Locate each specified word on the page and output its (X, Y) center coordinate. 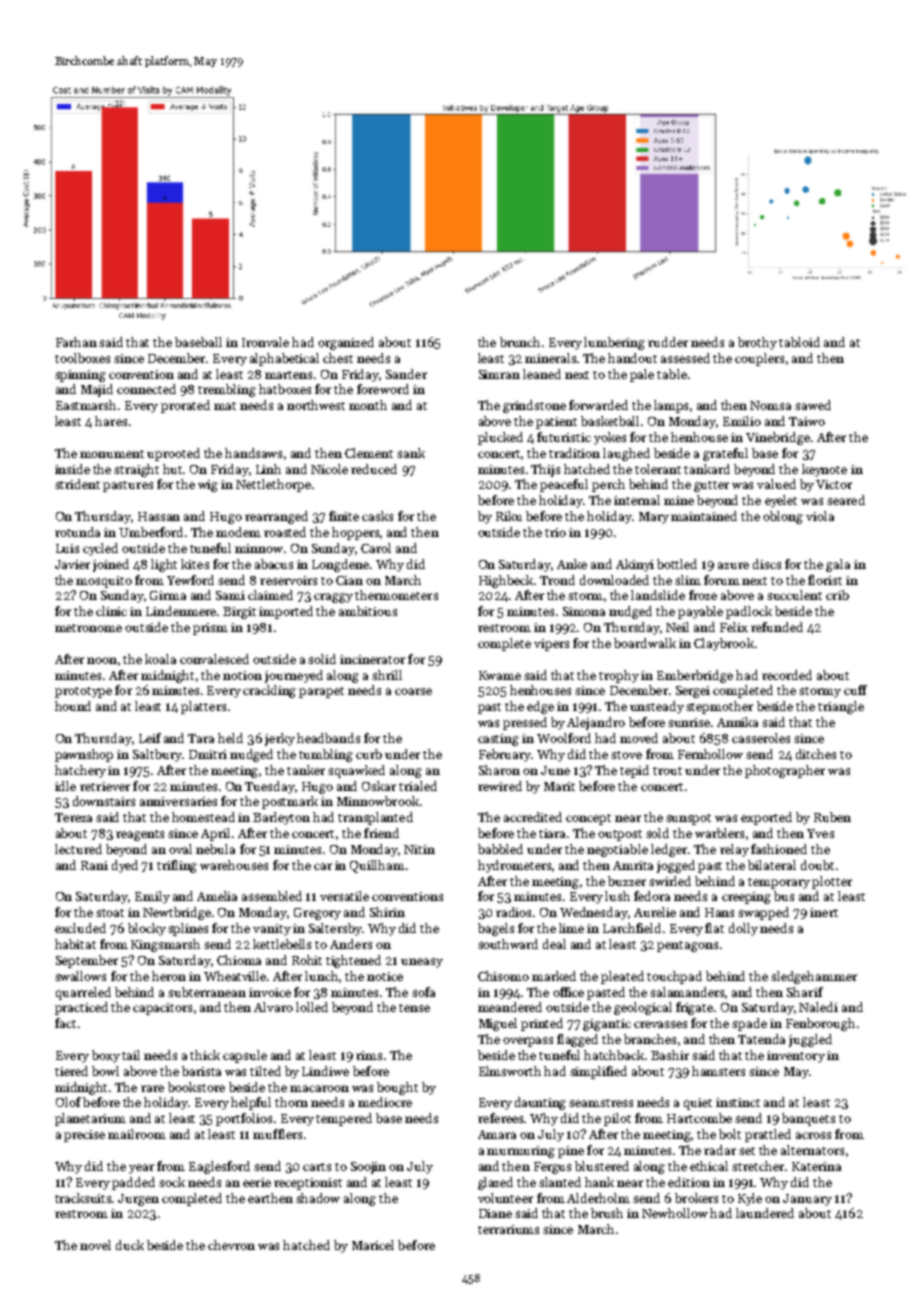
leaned (542, 374)
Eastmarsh (86, 405)
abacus (274, 564)
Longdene (340, 565)
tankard (707, 469)
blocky (147, 929)
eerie (257, 1182)
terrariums (508, 1229)
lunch (322, 977)
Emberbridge (695, 676)
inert (824, 912)
